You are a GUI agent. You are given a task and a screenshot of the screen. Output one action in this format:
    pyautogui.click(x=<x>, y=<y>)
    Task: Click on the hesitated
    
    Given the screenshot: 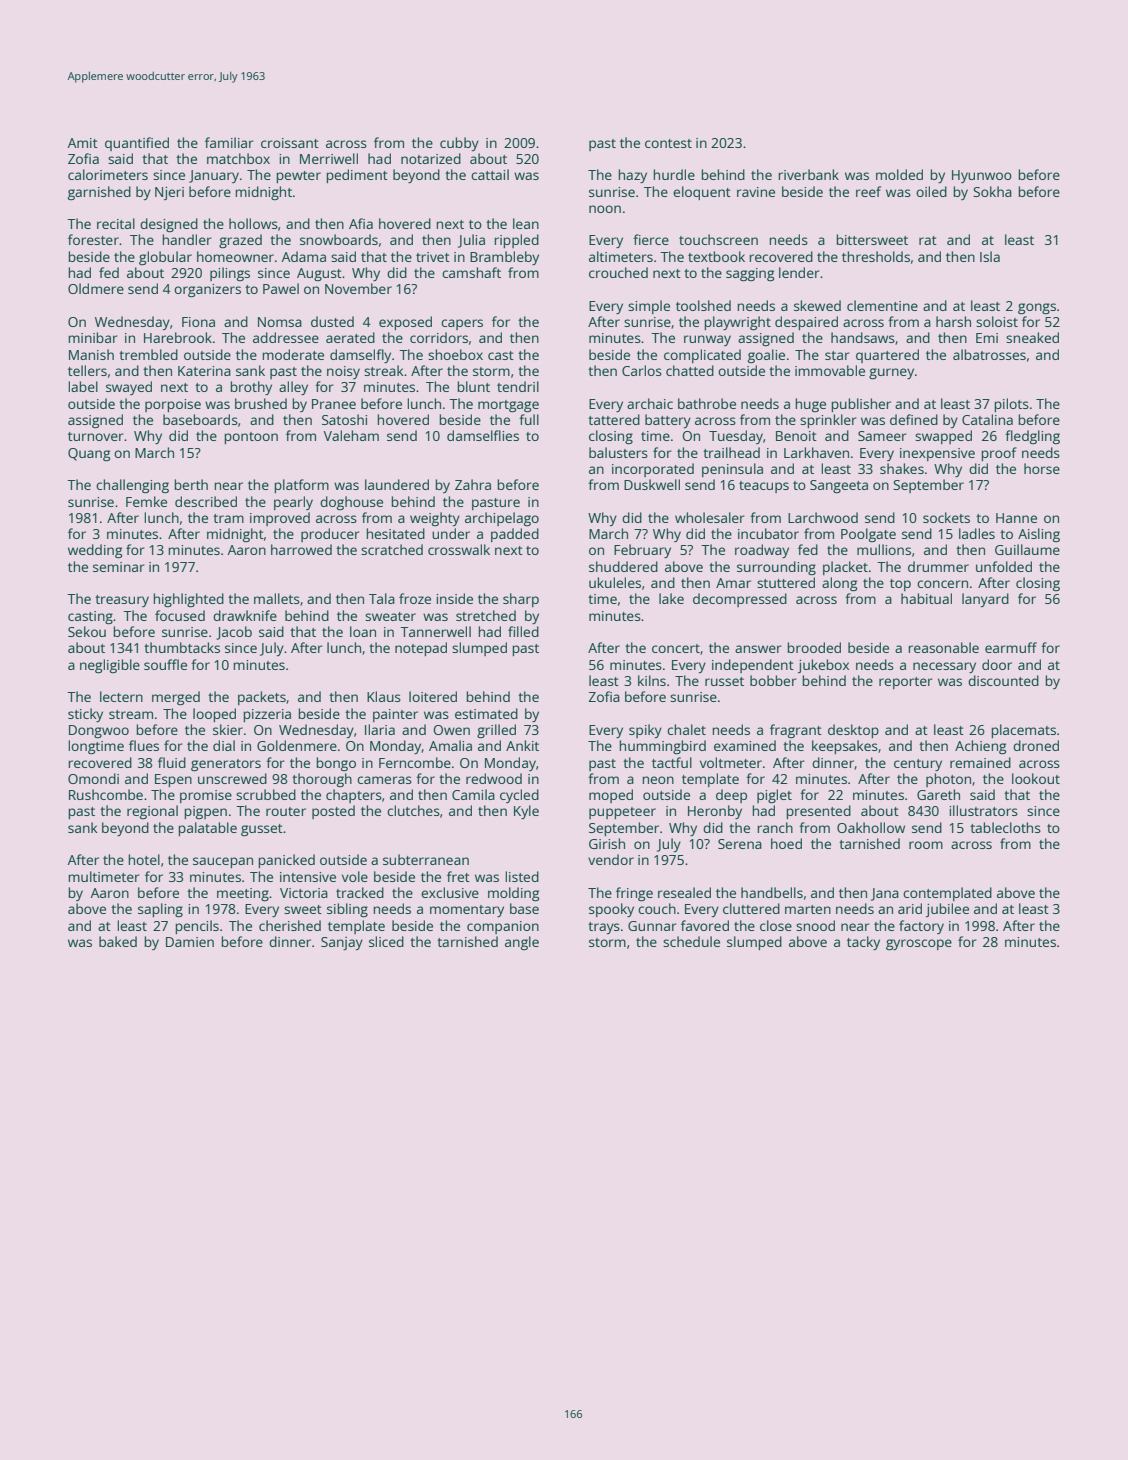 What is the action you would take?
    pyautogui.click(x=395, y=533)
